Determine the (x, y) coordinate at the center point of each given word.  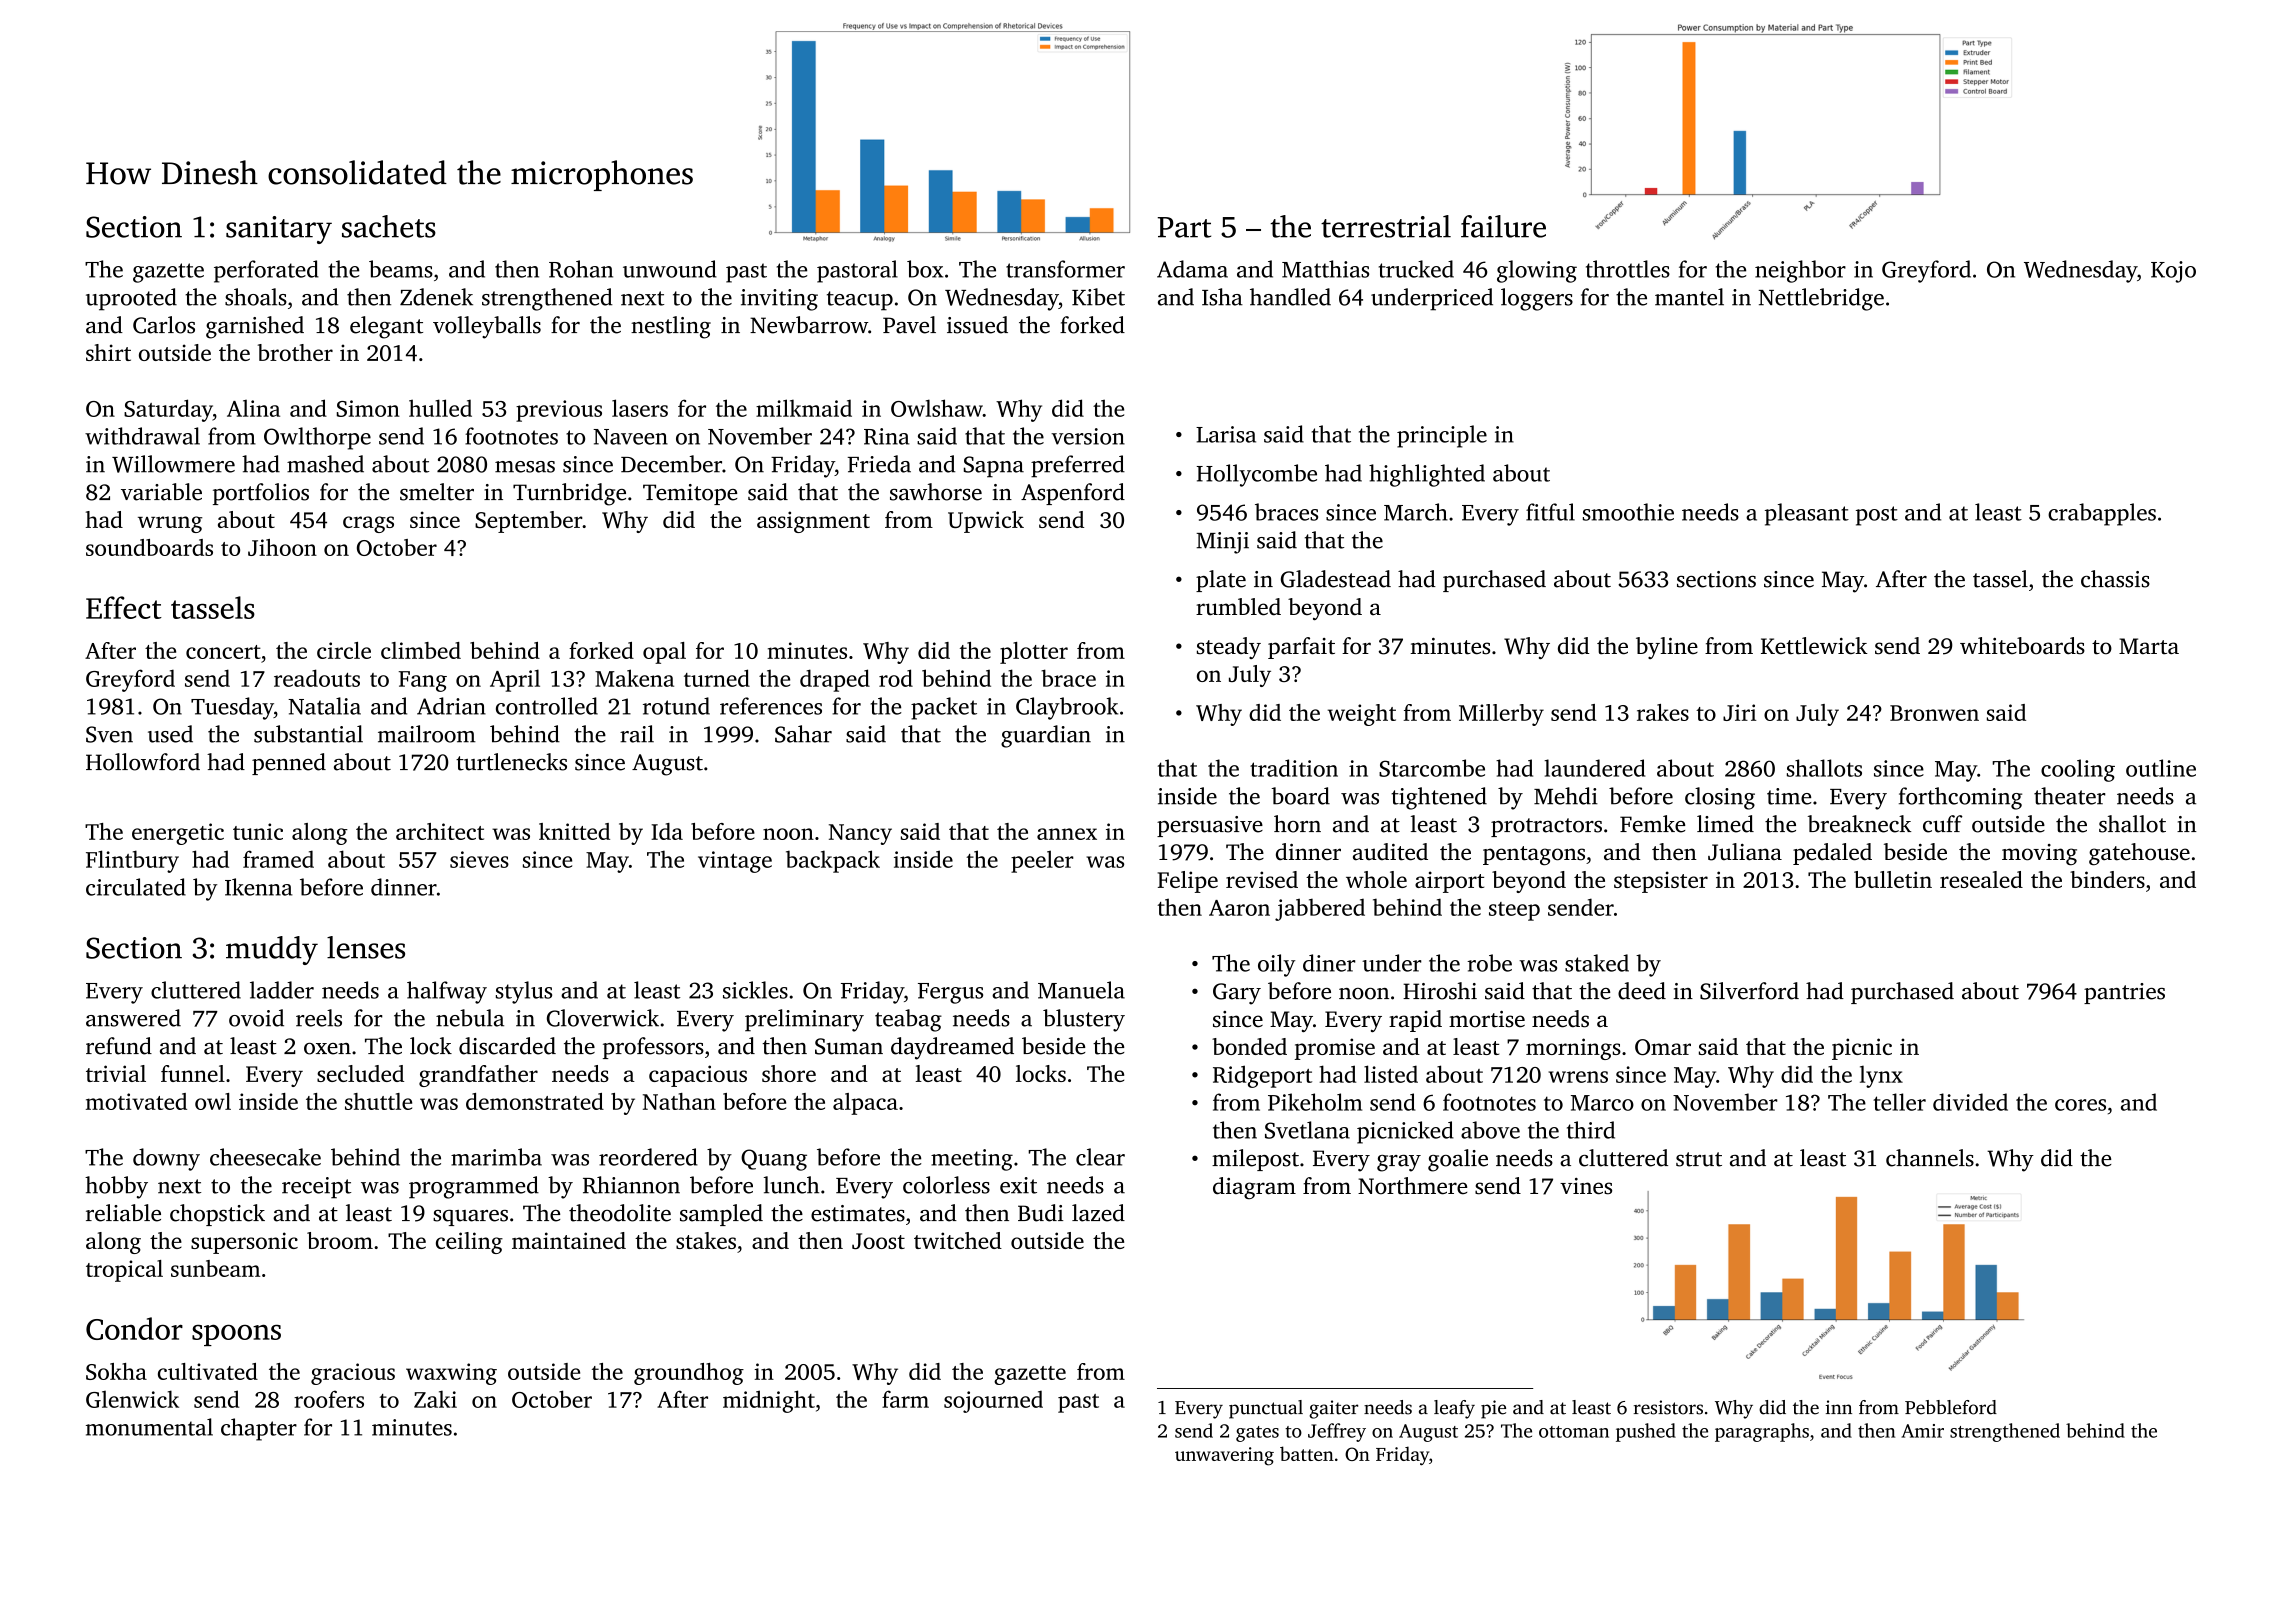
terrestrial (1386, 226)
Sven (109, 734)
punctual (1266, 1409)
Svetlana (1307, 1130)
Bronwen (1934, 713)
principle (1442, 436)
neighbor (1800, 271)
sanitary (279, 230)
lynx (1881, 1076)
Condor (134, 1328)
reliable (123, 1213)
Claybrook (1067, 708)
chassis (2115, 579)
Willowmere (173, 464)
